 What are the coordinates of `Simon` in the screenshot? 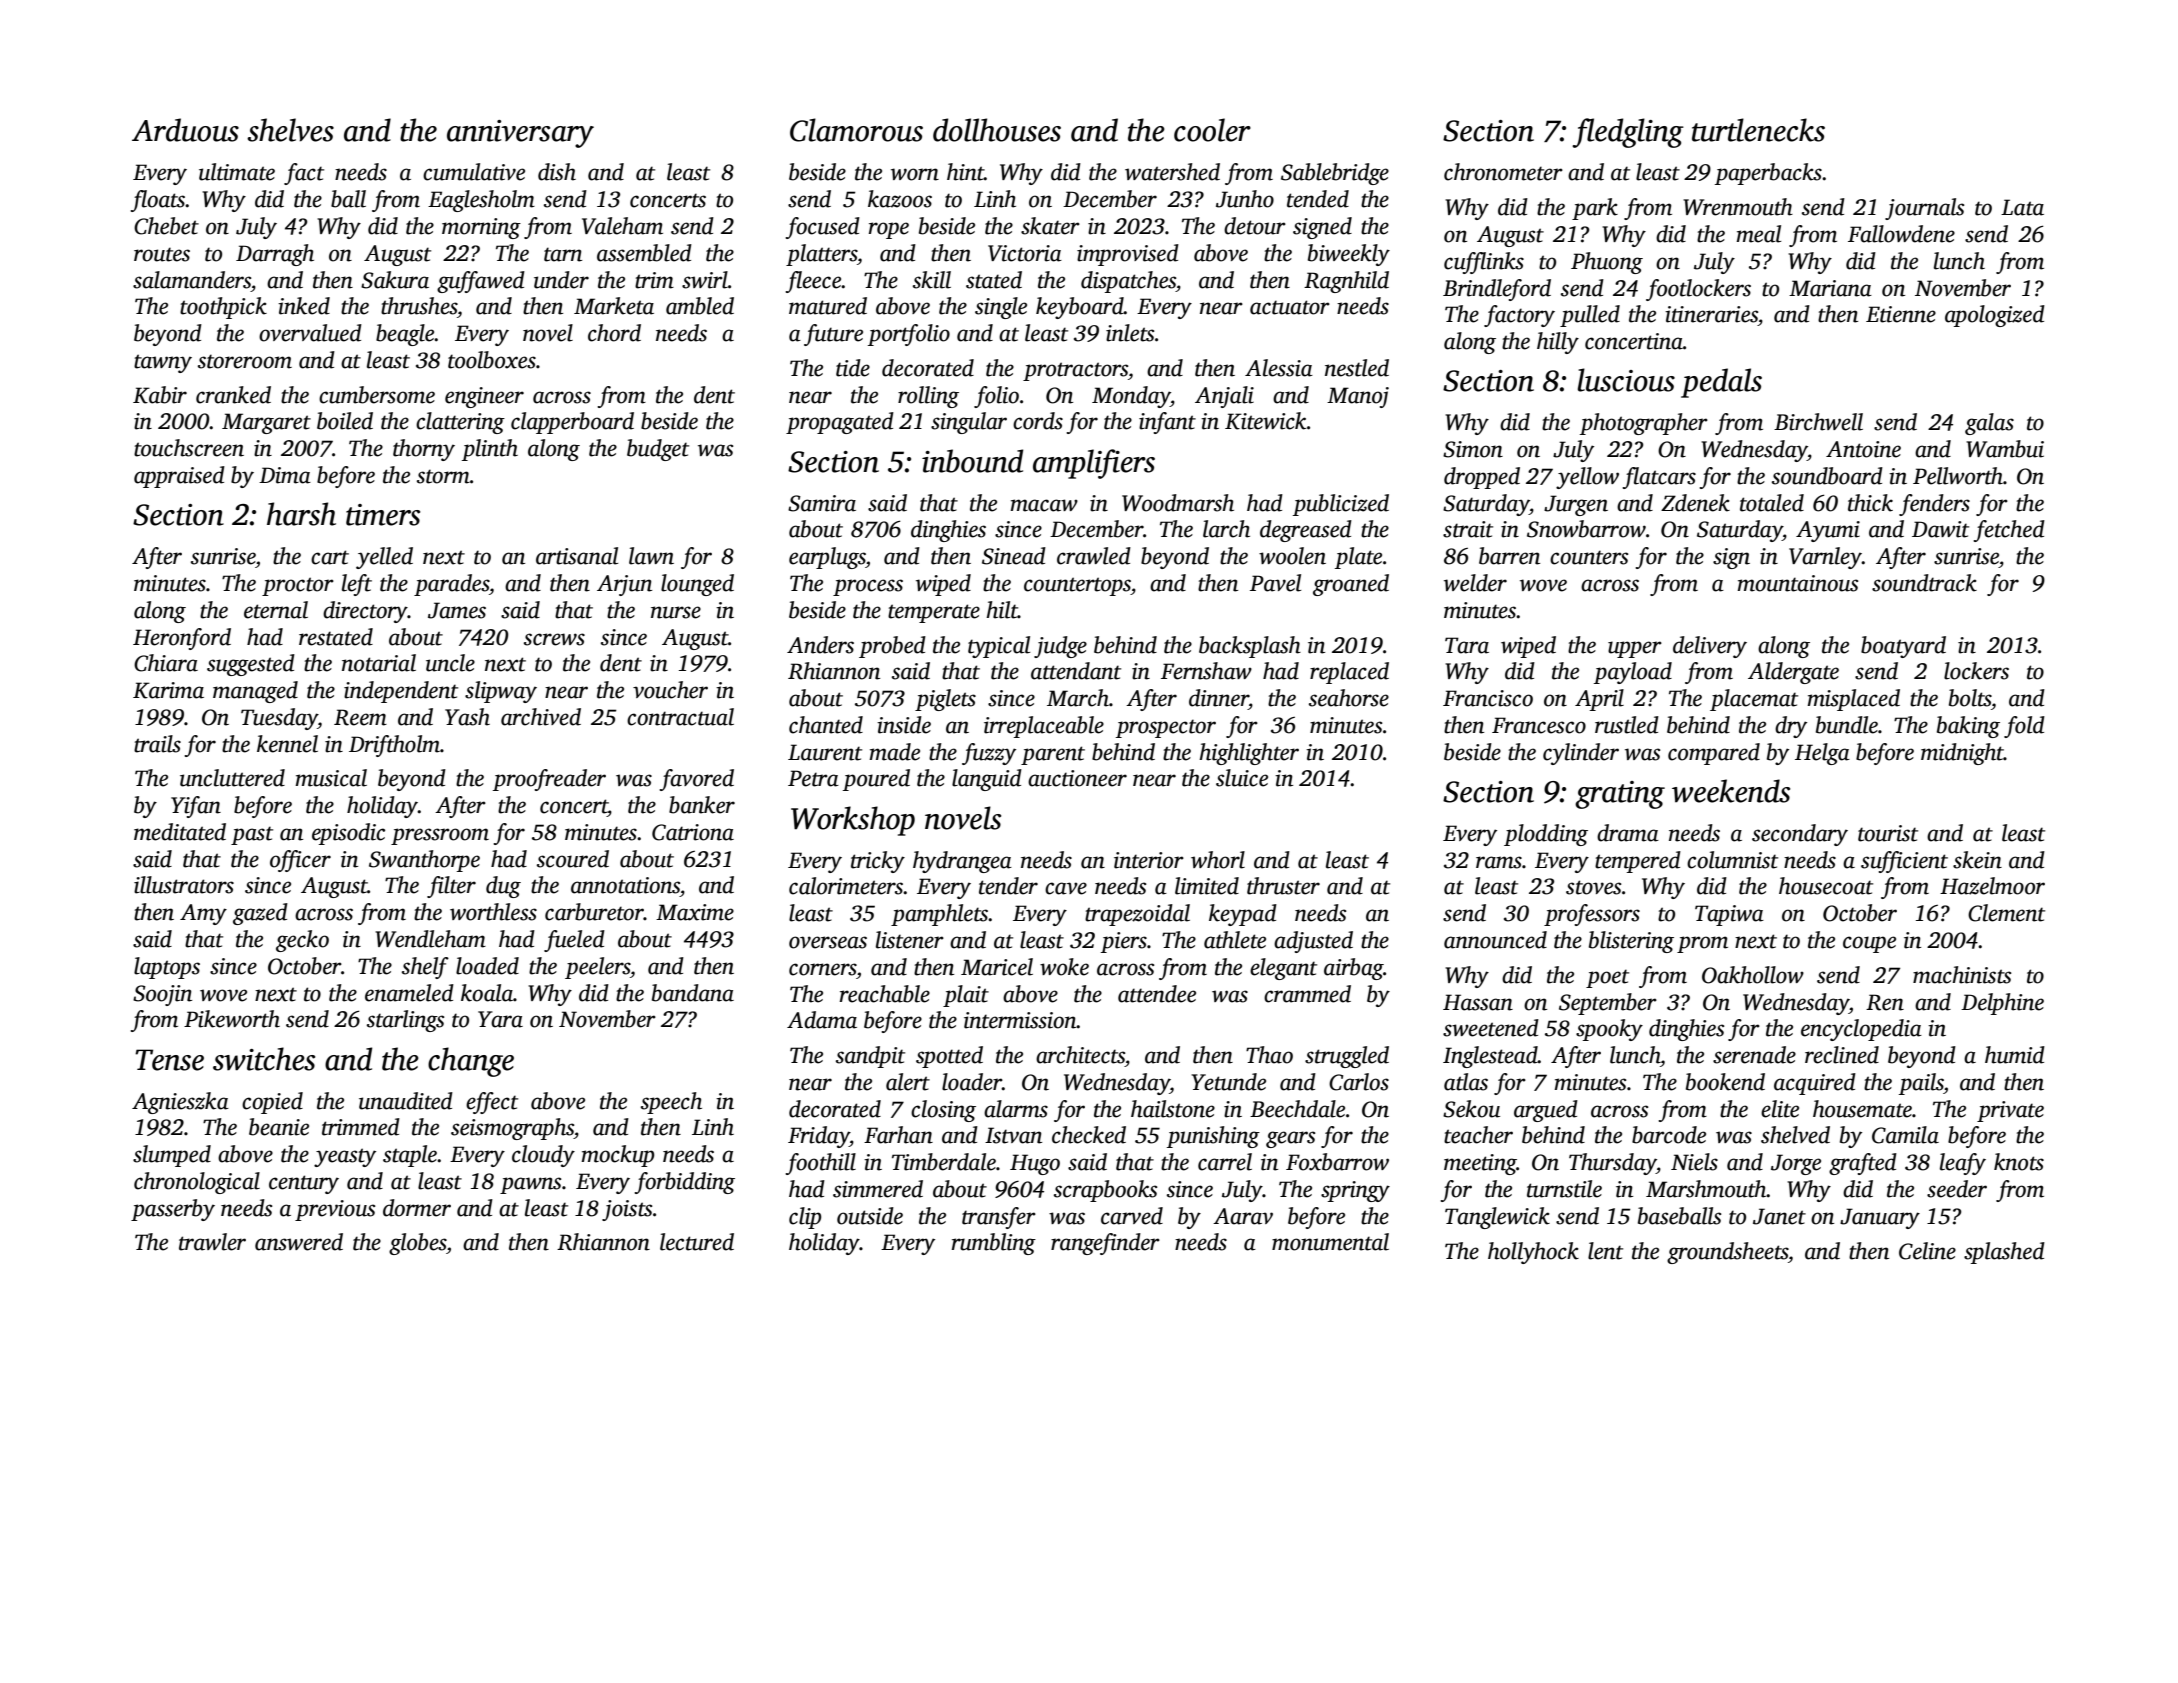 It's located at (1473, 449).
